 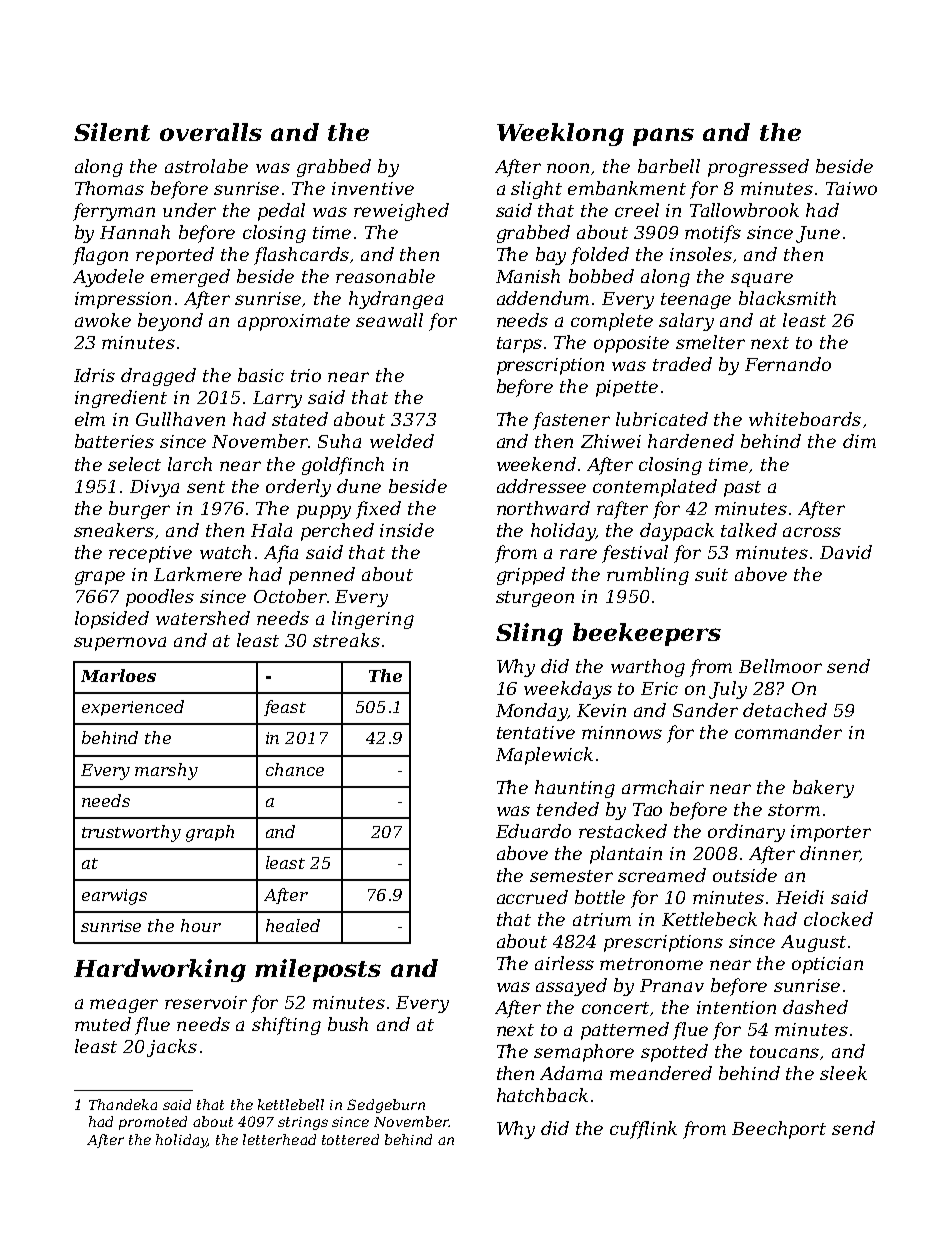 I want to click on overalls, so click(x=211, y=132).
